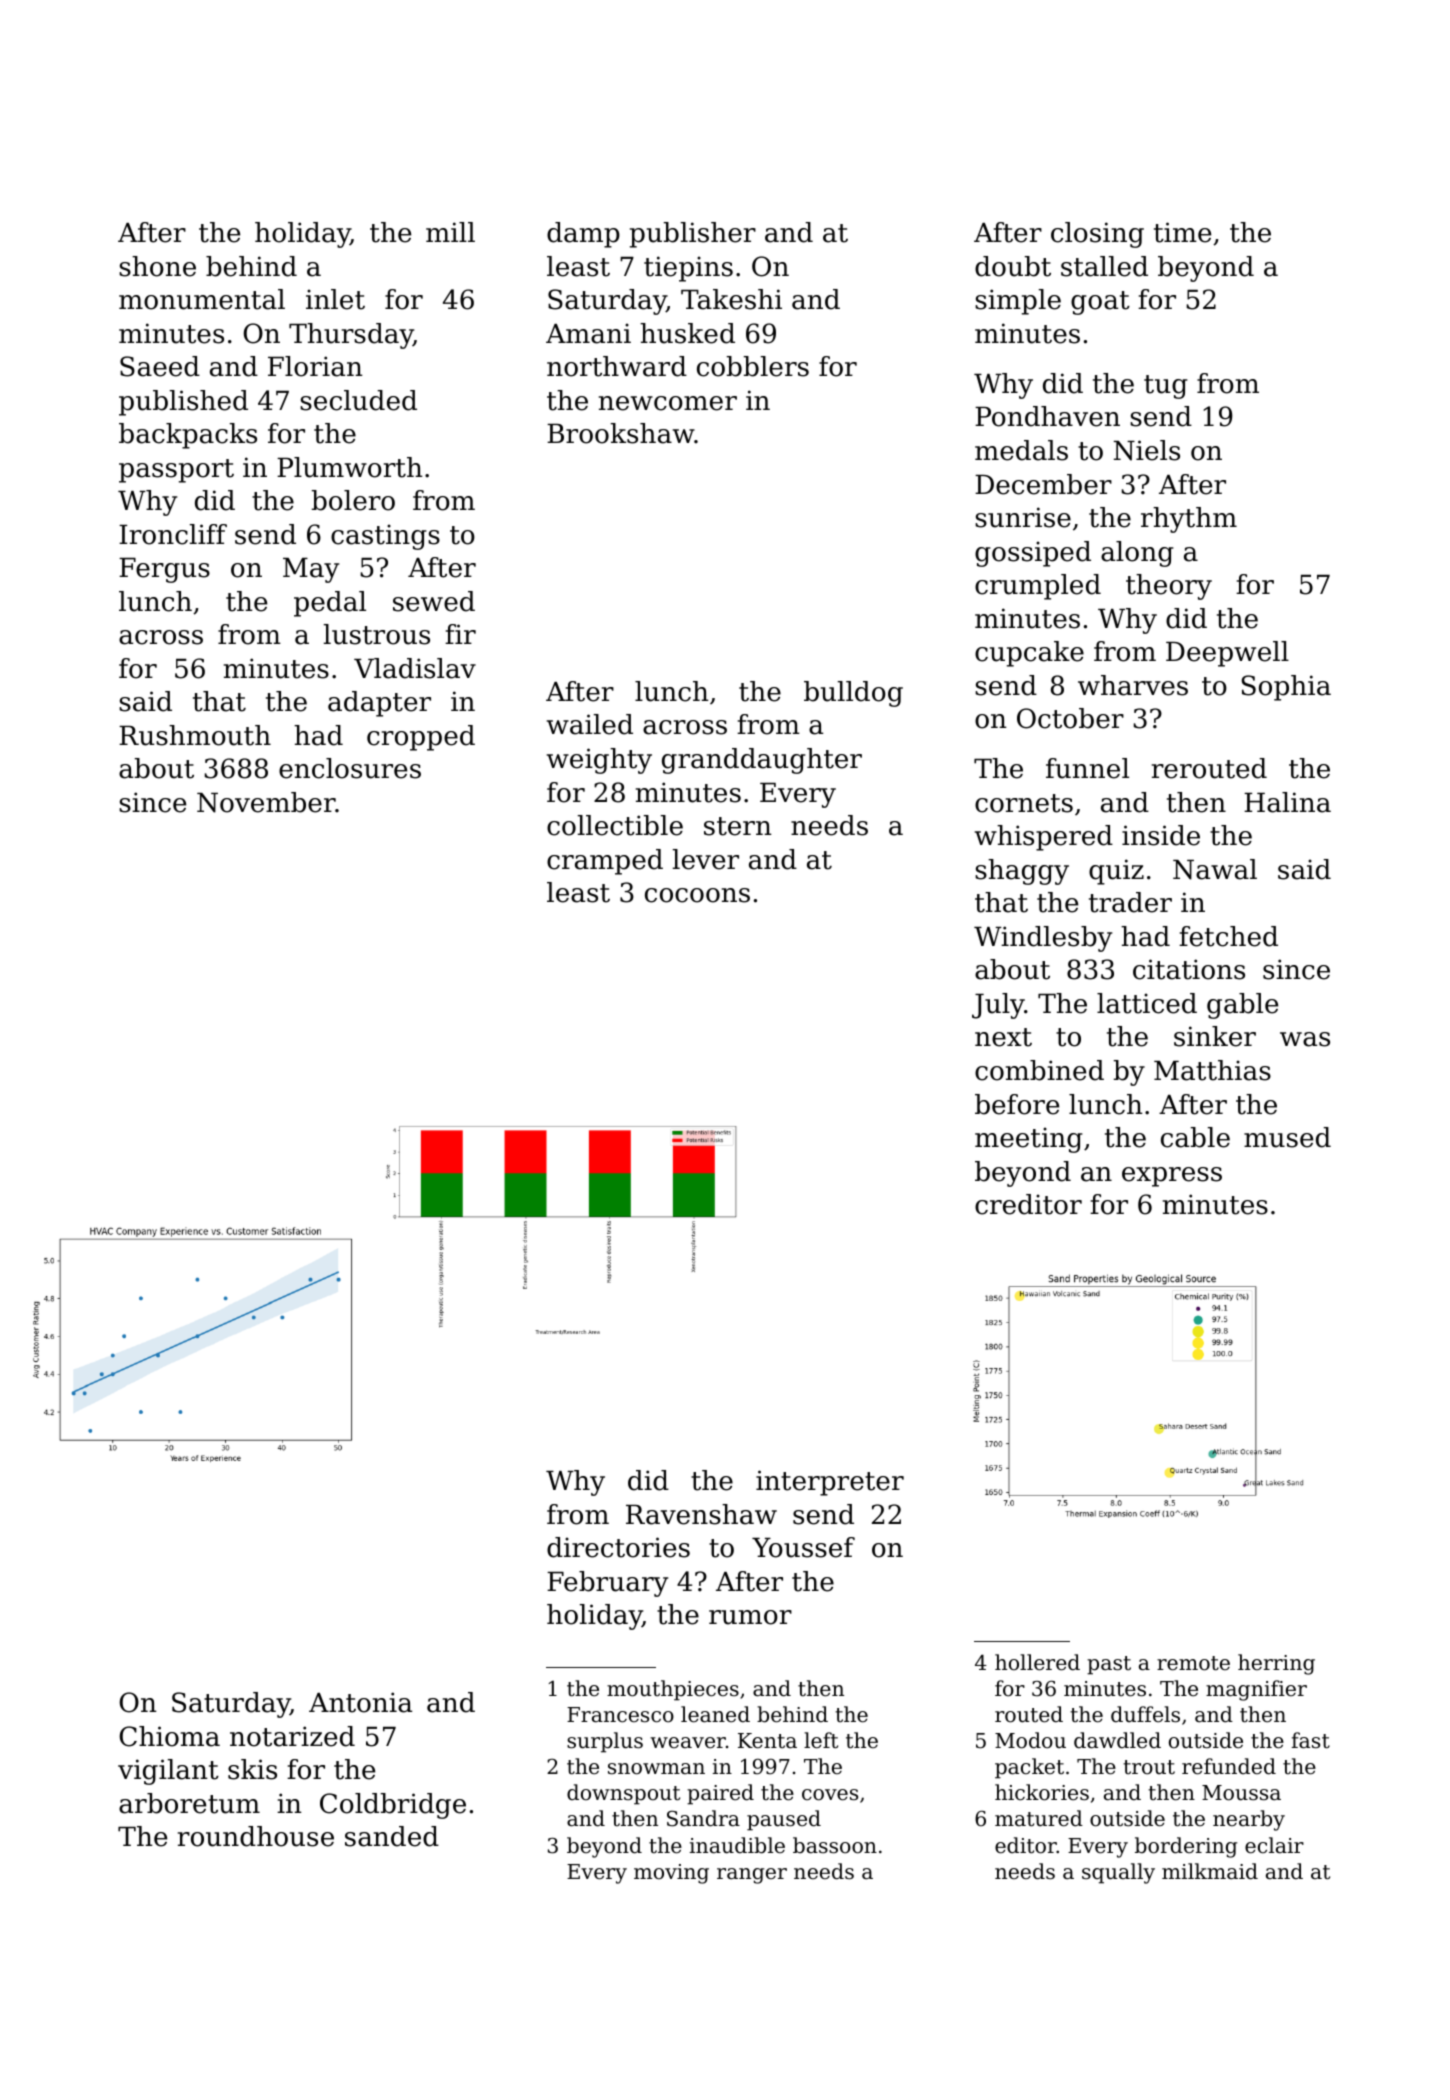 This screenshot has width=1450, height=2100. Describe the element at coordinates (256, 1836) in the screenshot. I see `roundhouse` at that location.
